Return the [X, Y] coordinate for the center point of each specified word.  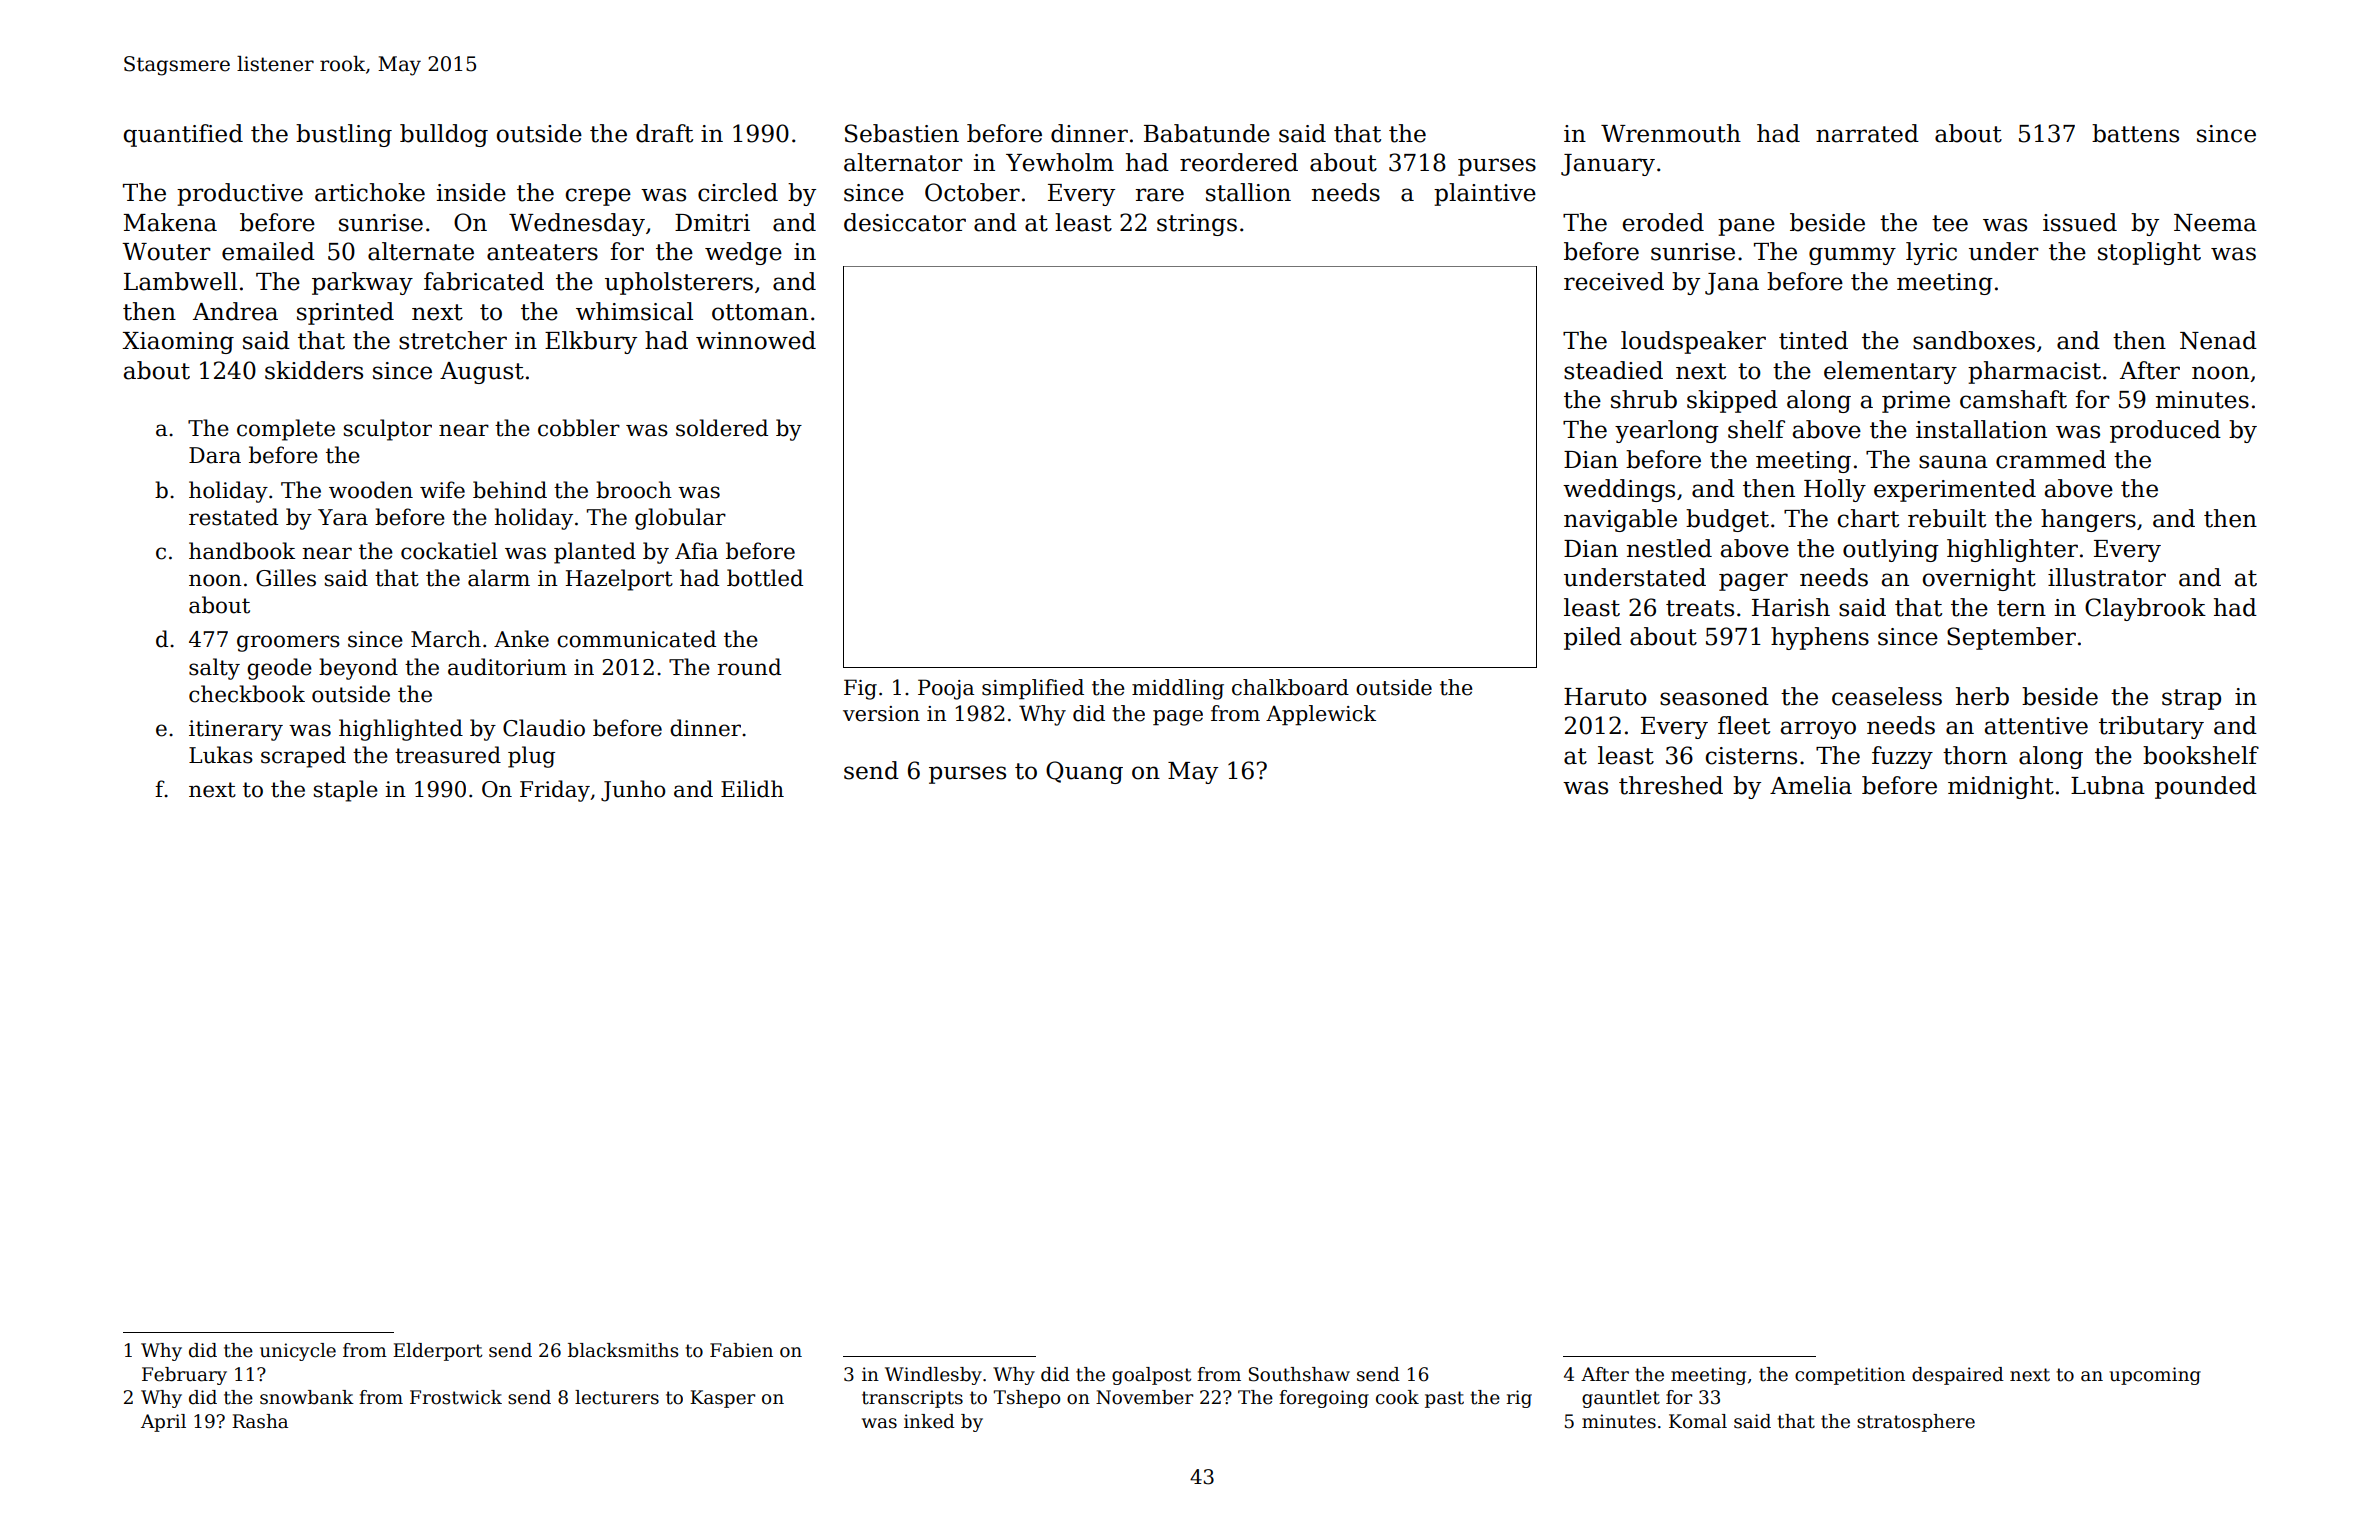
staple [346, 791]
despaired [1958, 1376]
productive [240, 194]
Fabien [741, 1350]
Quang [1084, 772]
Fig [860, 689]
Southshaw [1299, 1374]
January [1608, 165]
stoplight [2149, 253]
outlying [1891, 550]
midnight [2001, 787]
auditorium [507, 667]
